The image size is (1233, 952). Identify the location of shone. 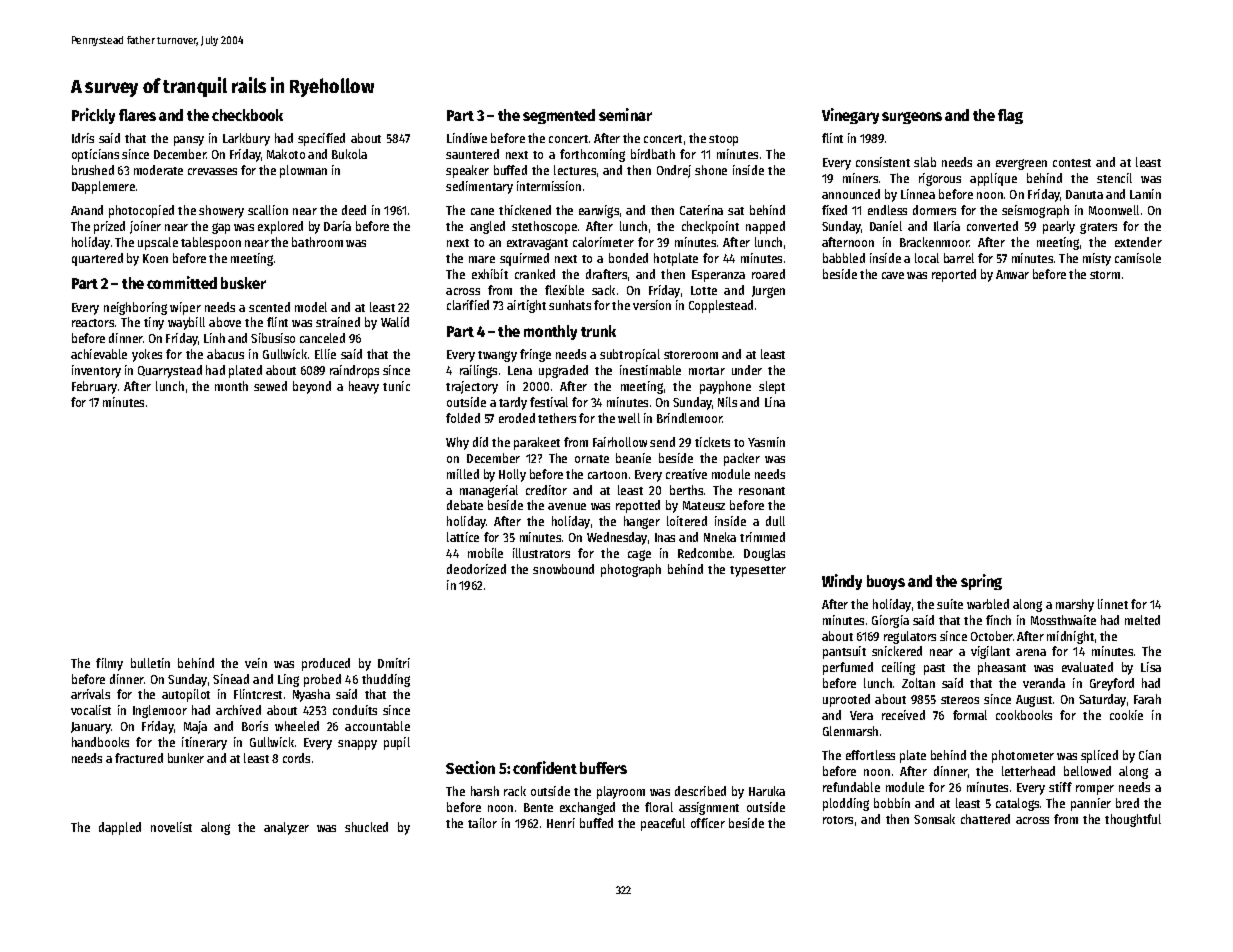
(711, 170).
